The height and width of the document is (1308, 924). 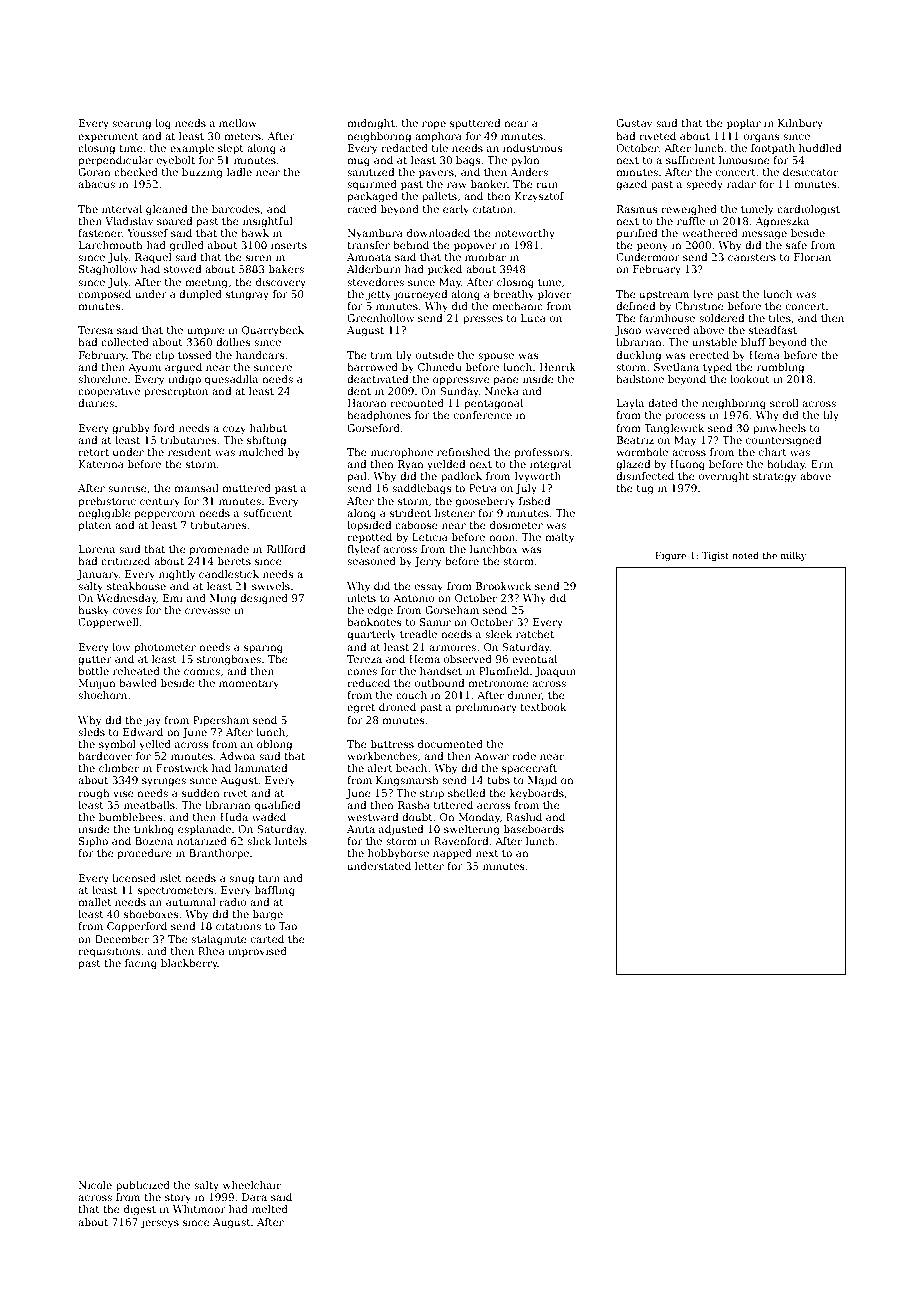 I want to click on yelled, so click(x=155, y=745).
